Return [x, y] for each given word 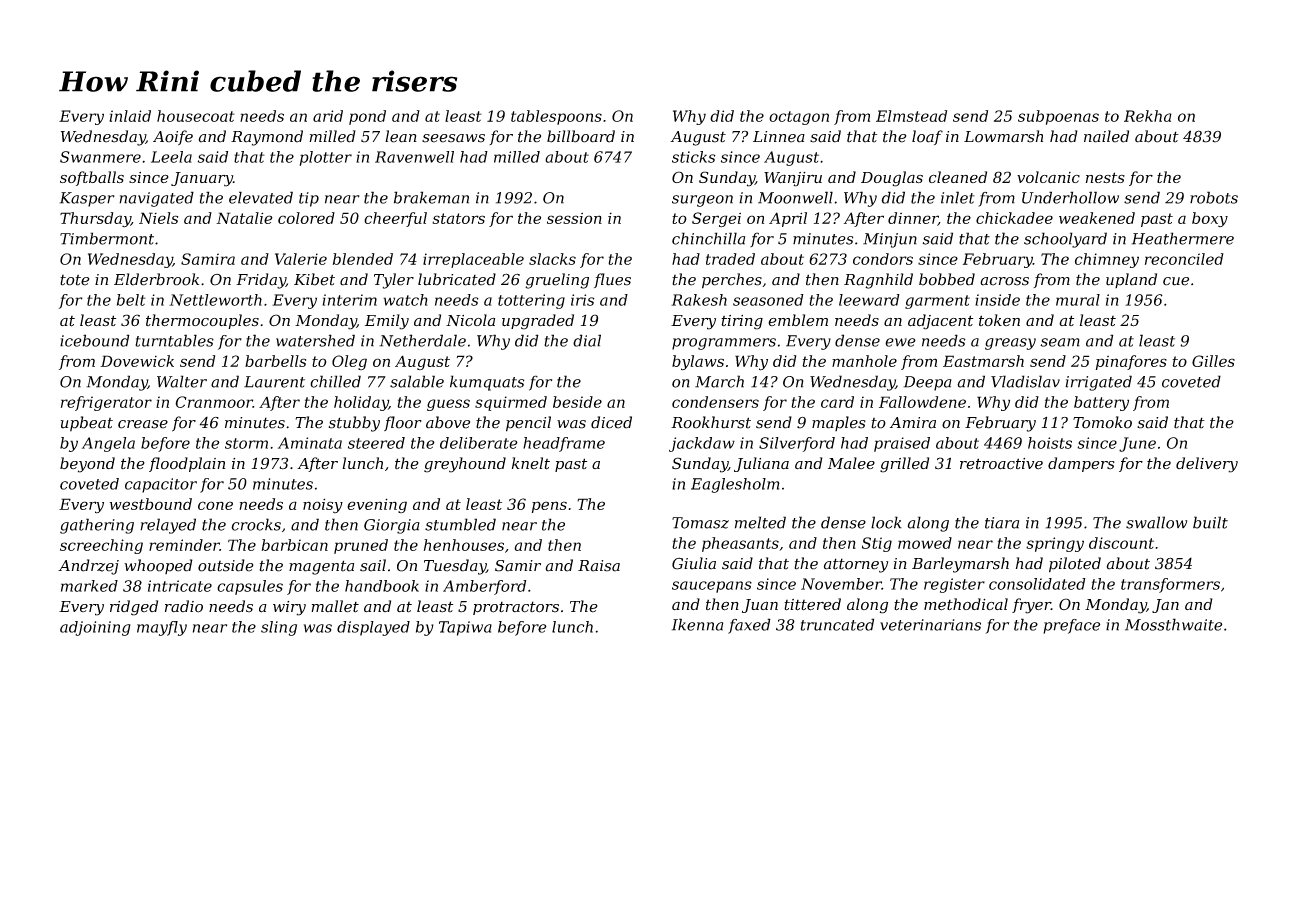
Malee [851, 463]
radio [184, 606]
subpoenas [1058, 117]
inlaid [130, 116]
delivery [1207, 465]
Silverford [797, 444]
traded [730, 259]
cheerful [395, 219]
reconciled [1184, 259]
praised [902, 444]
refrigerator [106, 403]
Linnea [779, 137]
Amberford [484, 587]
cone [215, 505]
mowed [925, 543]
